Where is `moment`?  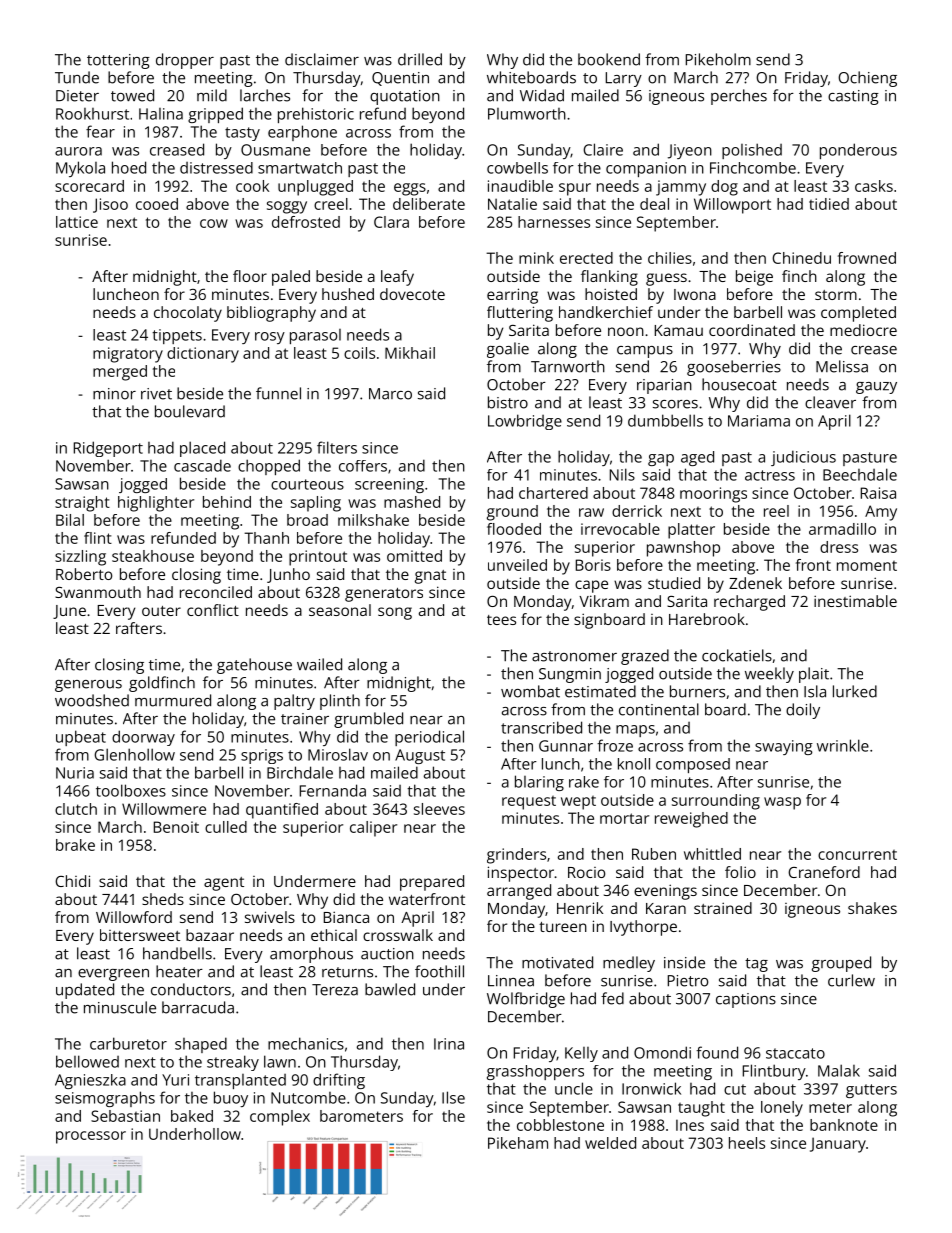 moment is located at coordinates (867, 566).
